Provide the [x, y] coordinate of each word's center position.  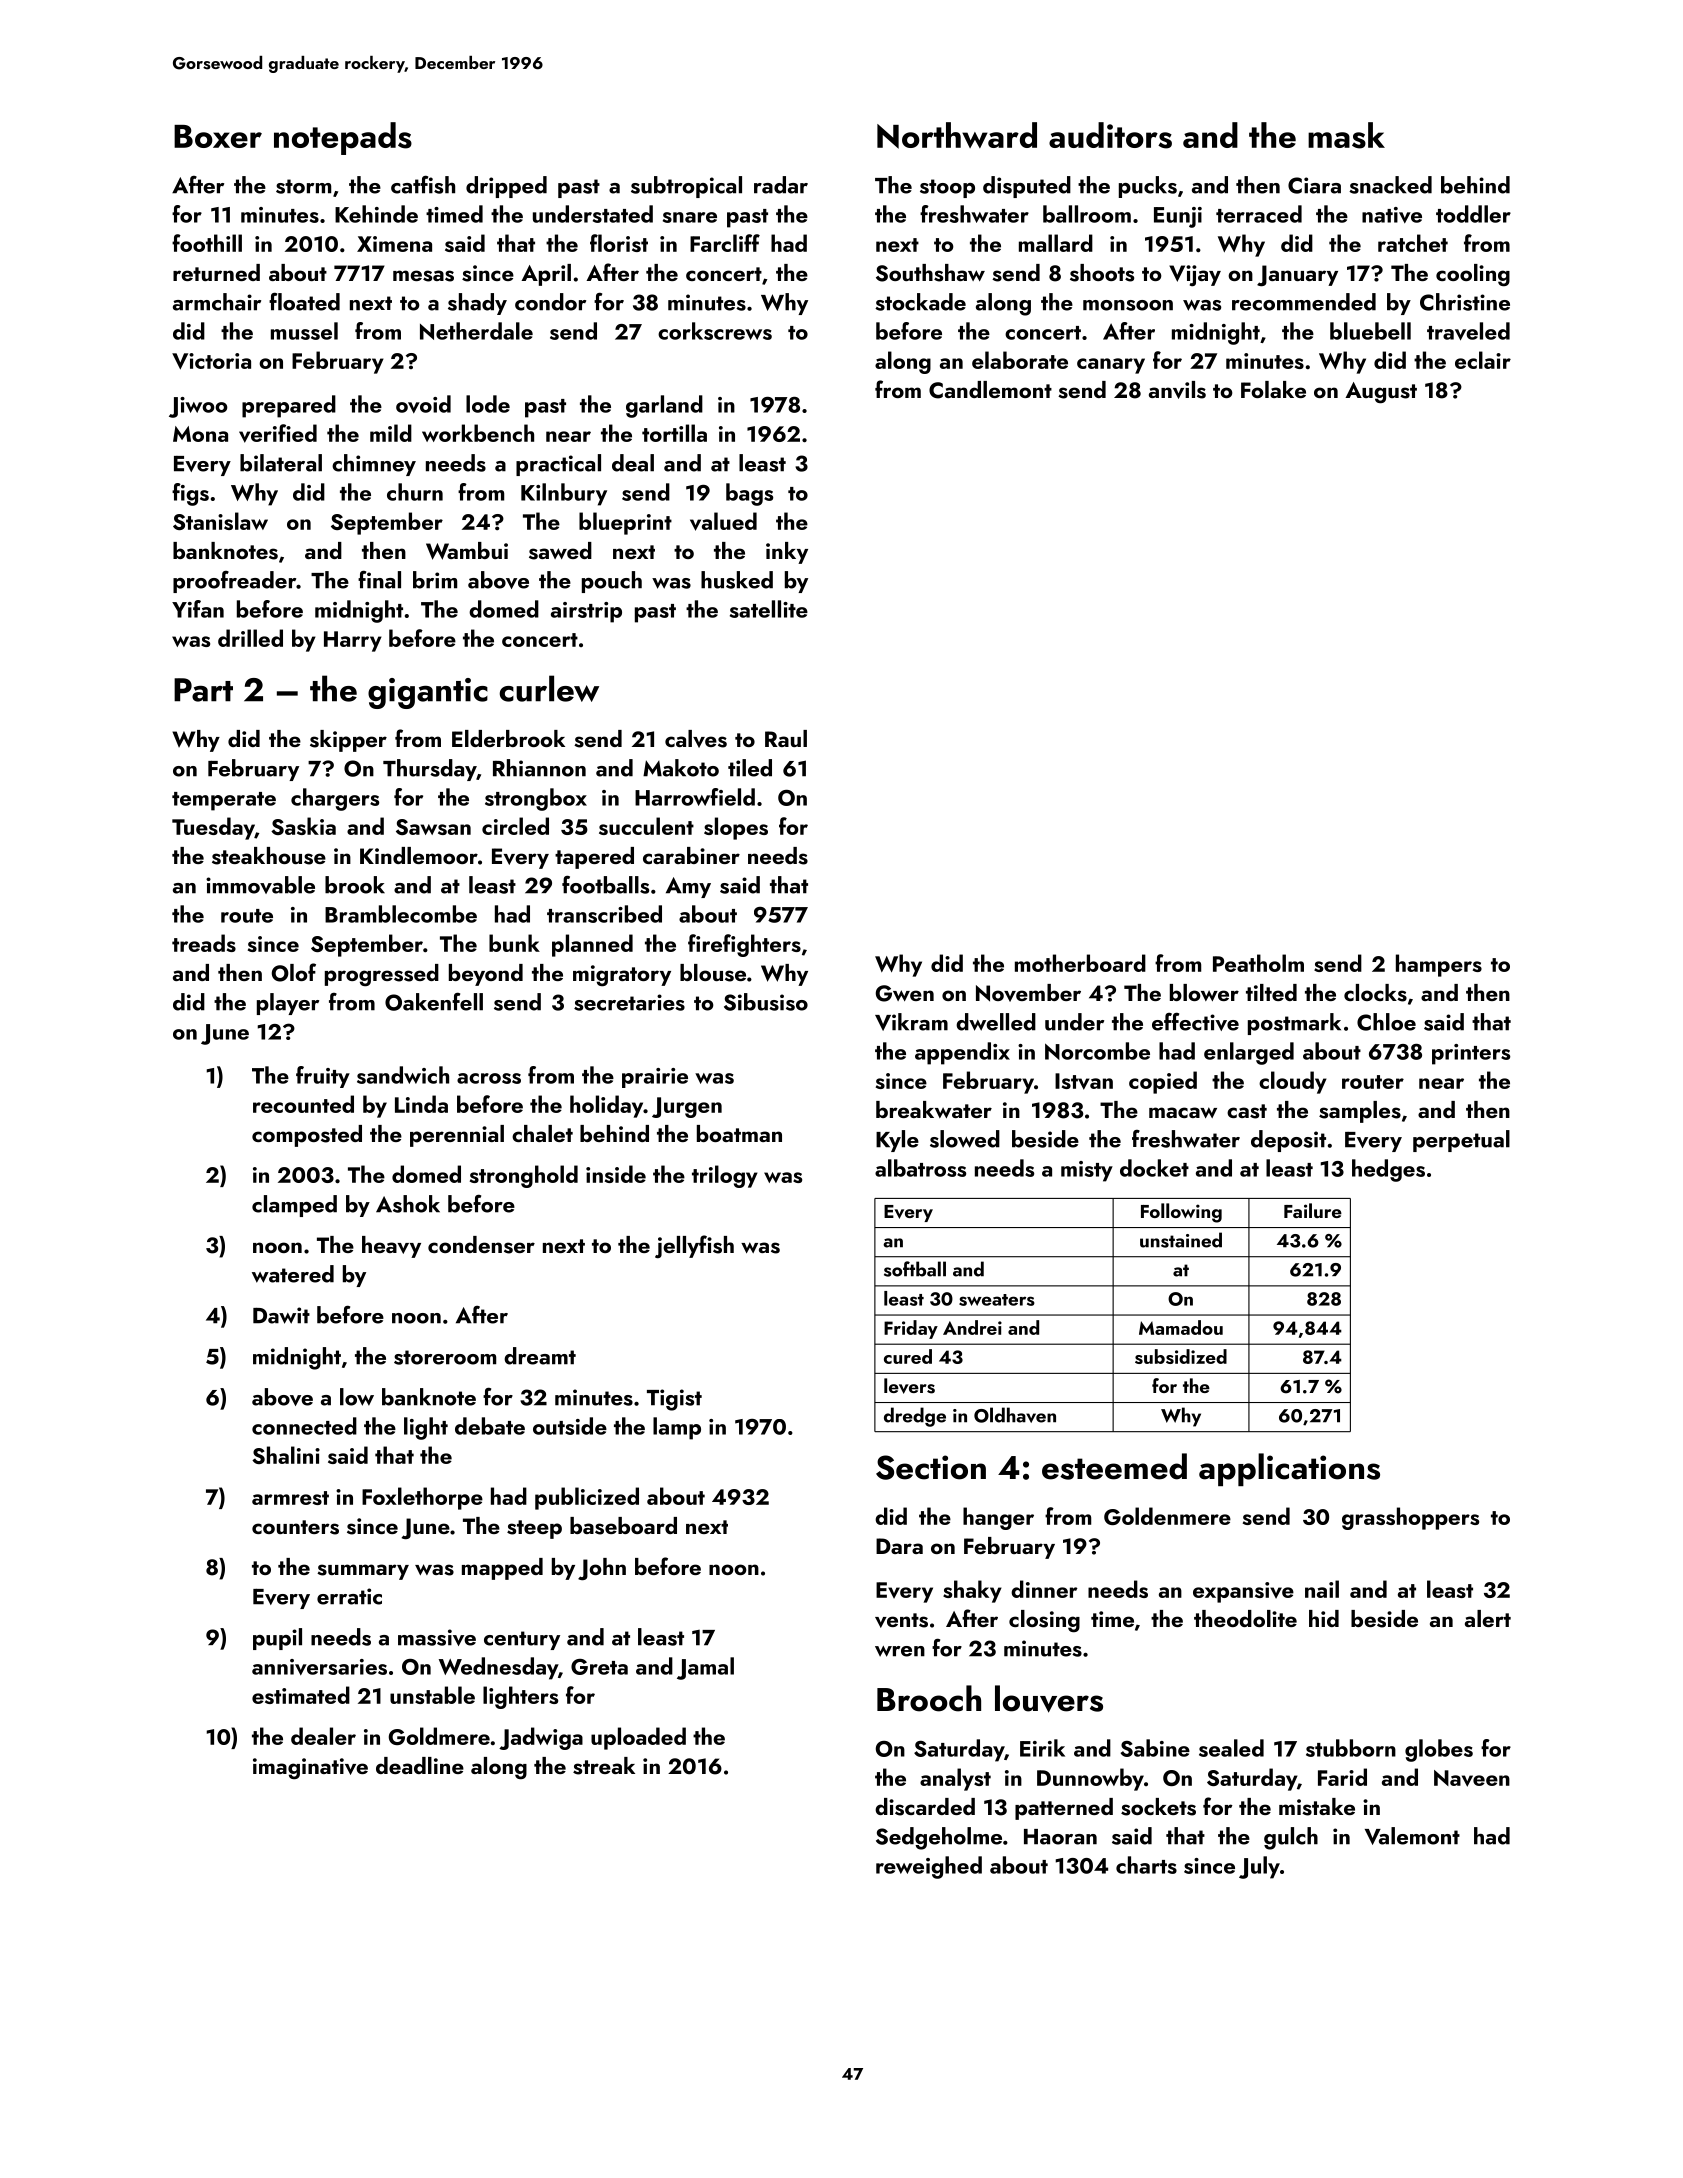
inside [616, 1174]
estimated [301, 1695]
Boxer [218, 136]
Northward [957, 135]
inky [787, 553]
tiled [750, 768]
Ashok [408, 1204]
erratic [349, 1596]
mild [391, 433]
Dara [899, 1546]
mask [1346, 135]
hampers [1439, 965]
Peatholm [1258, 963]
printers [1471, 1054]
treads [204, 943]
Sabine [1155, 1748]
